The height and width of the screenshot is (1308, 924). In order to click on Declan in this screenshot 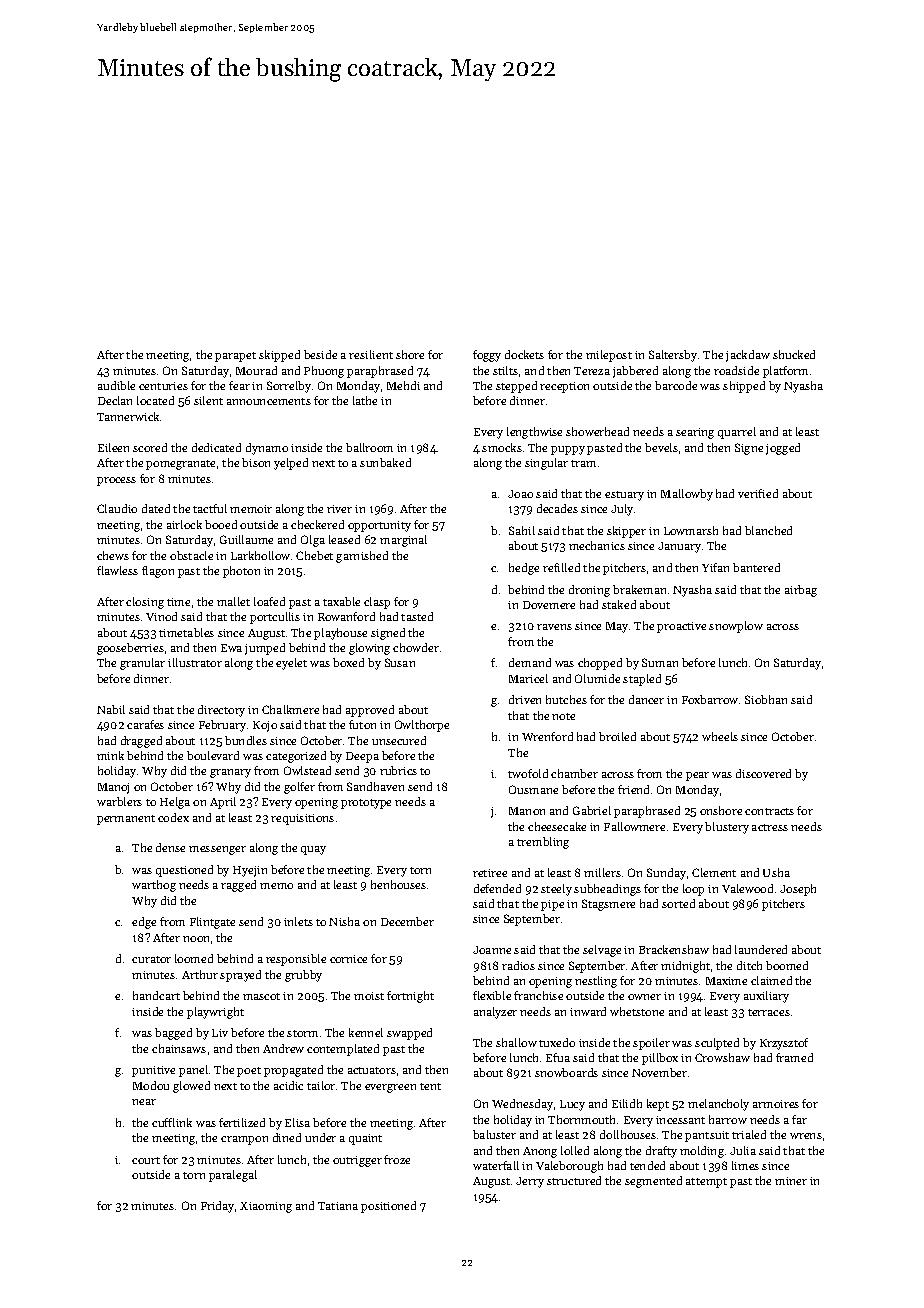, I will do `click(115, 400)`.
